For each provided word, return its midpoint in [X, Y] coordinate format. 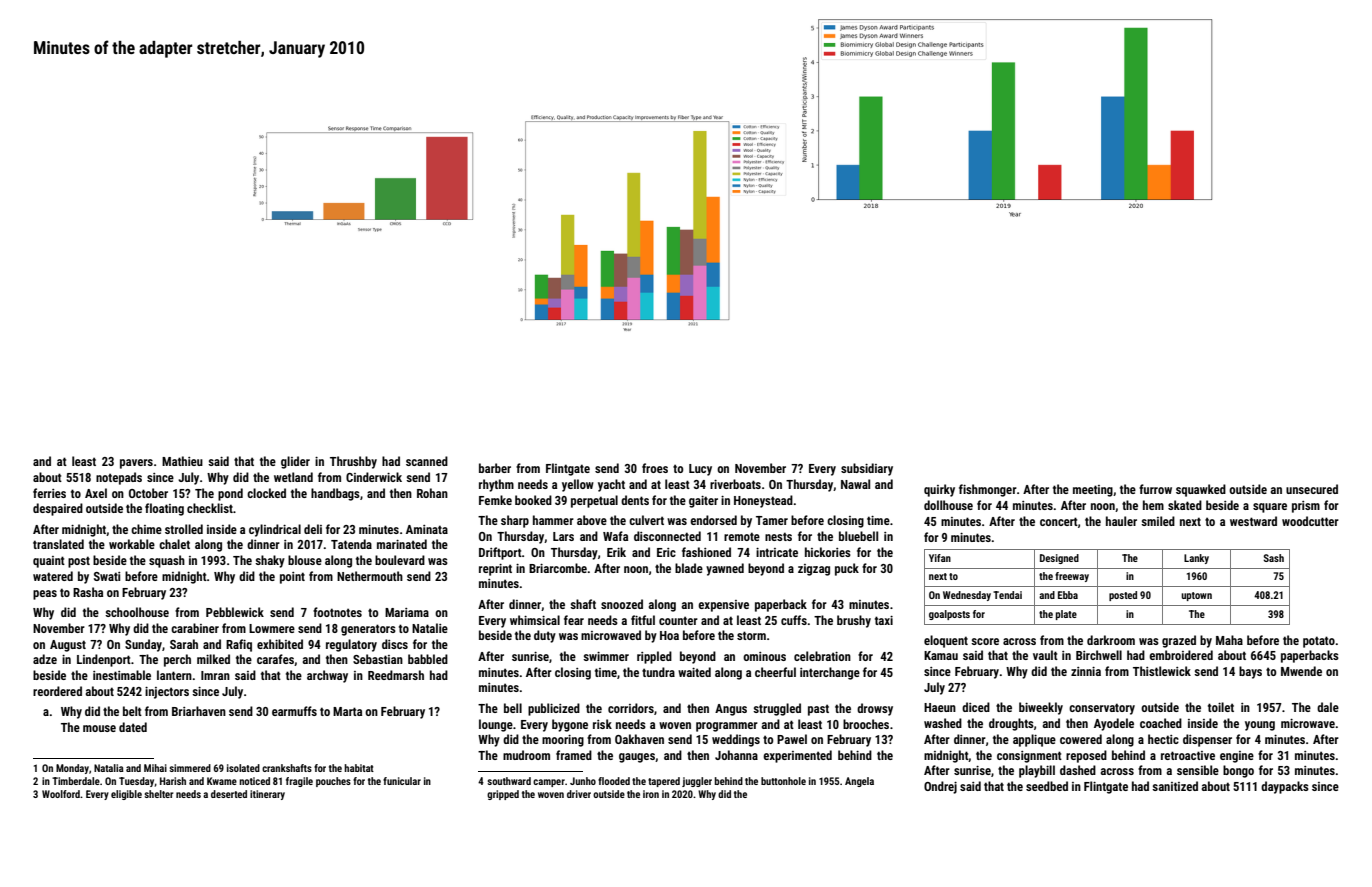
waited [694, 672]
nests [778, 536]
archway [327, 676]
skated [1185, 505]
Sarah [184, 644]
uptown [1196, 596]
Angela [859, 782]
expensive [723, 606]
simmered [190, 768]
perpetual [594, 501]
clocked [266, 493]
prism [1306, 507]
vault [1045, 655]
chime [146, 529]
